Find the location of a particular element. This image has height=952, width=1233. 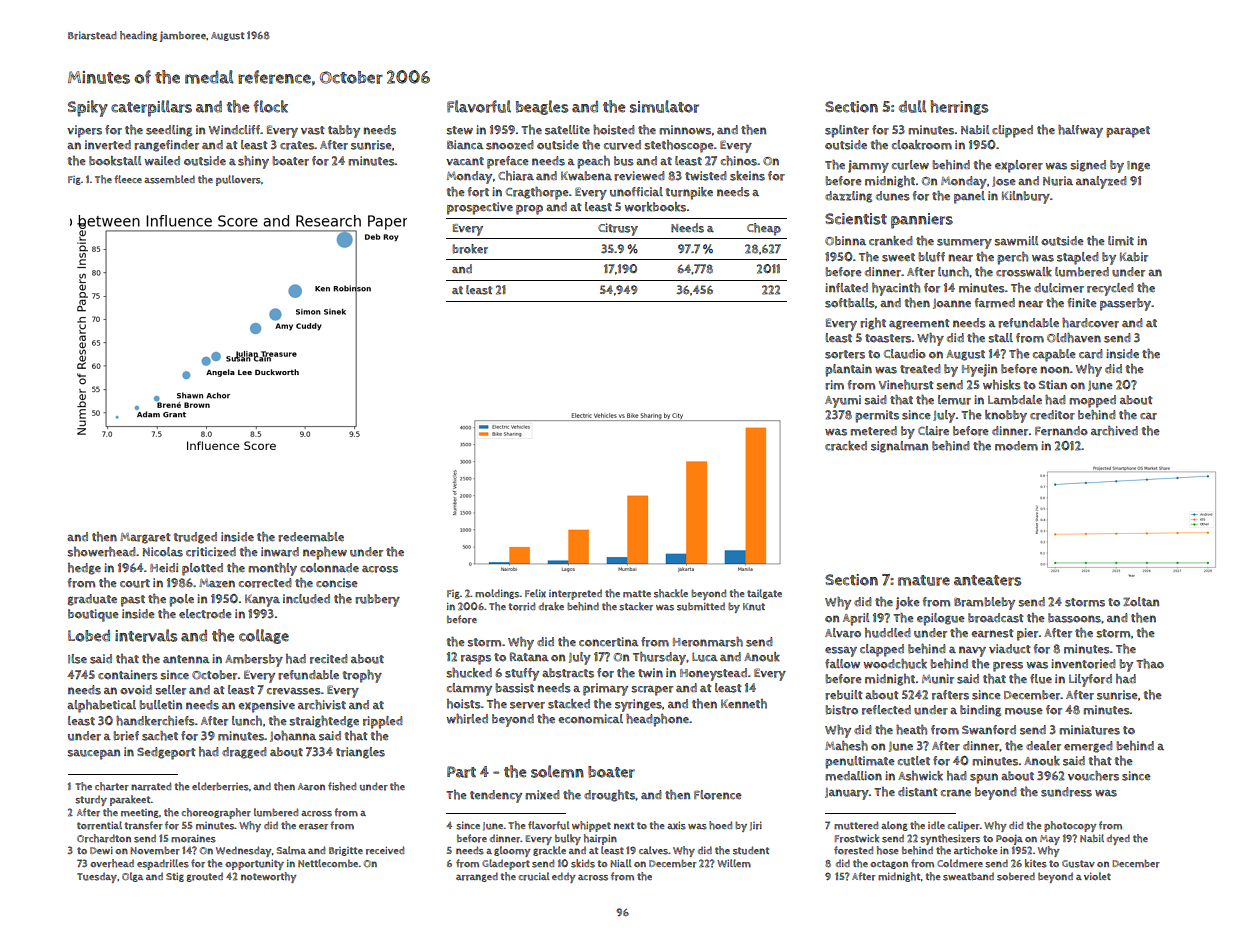

Zoltan is located at coordinates (1141, 602).
